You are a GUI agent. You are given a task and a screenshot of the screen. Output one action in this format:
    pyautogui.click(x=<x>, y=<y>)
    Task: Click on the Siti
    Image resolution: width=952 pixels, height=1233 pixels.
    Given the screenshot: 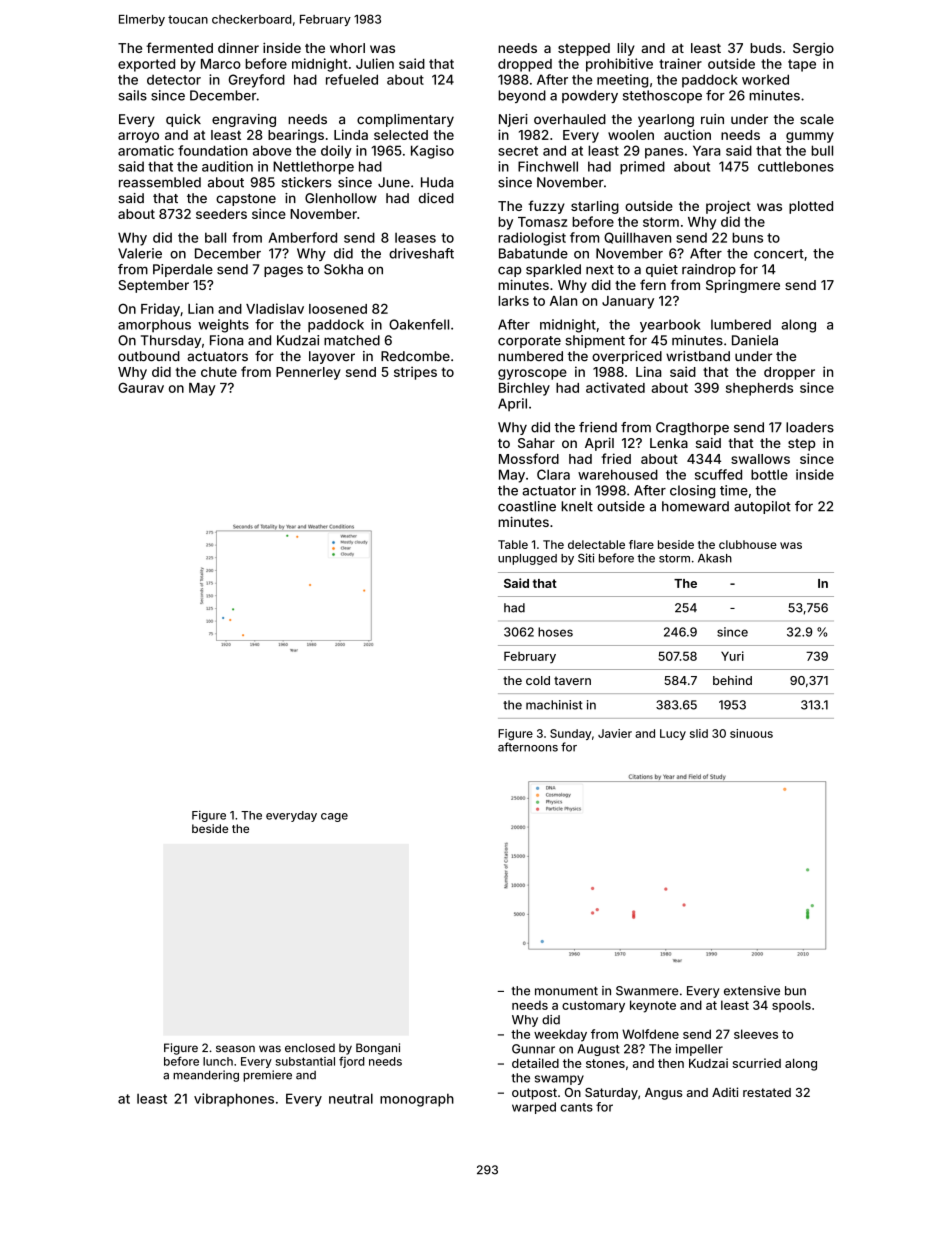 What is the action you would take?
    pyautogui.click(x=586, y=558)
